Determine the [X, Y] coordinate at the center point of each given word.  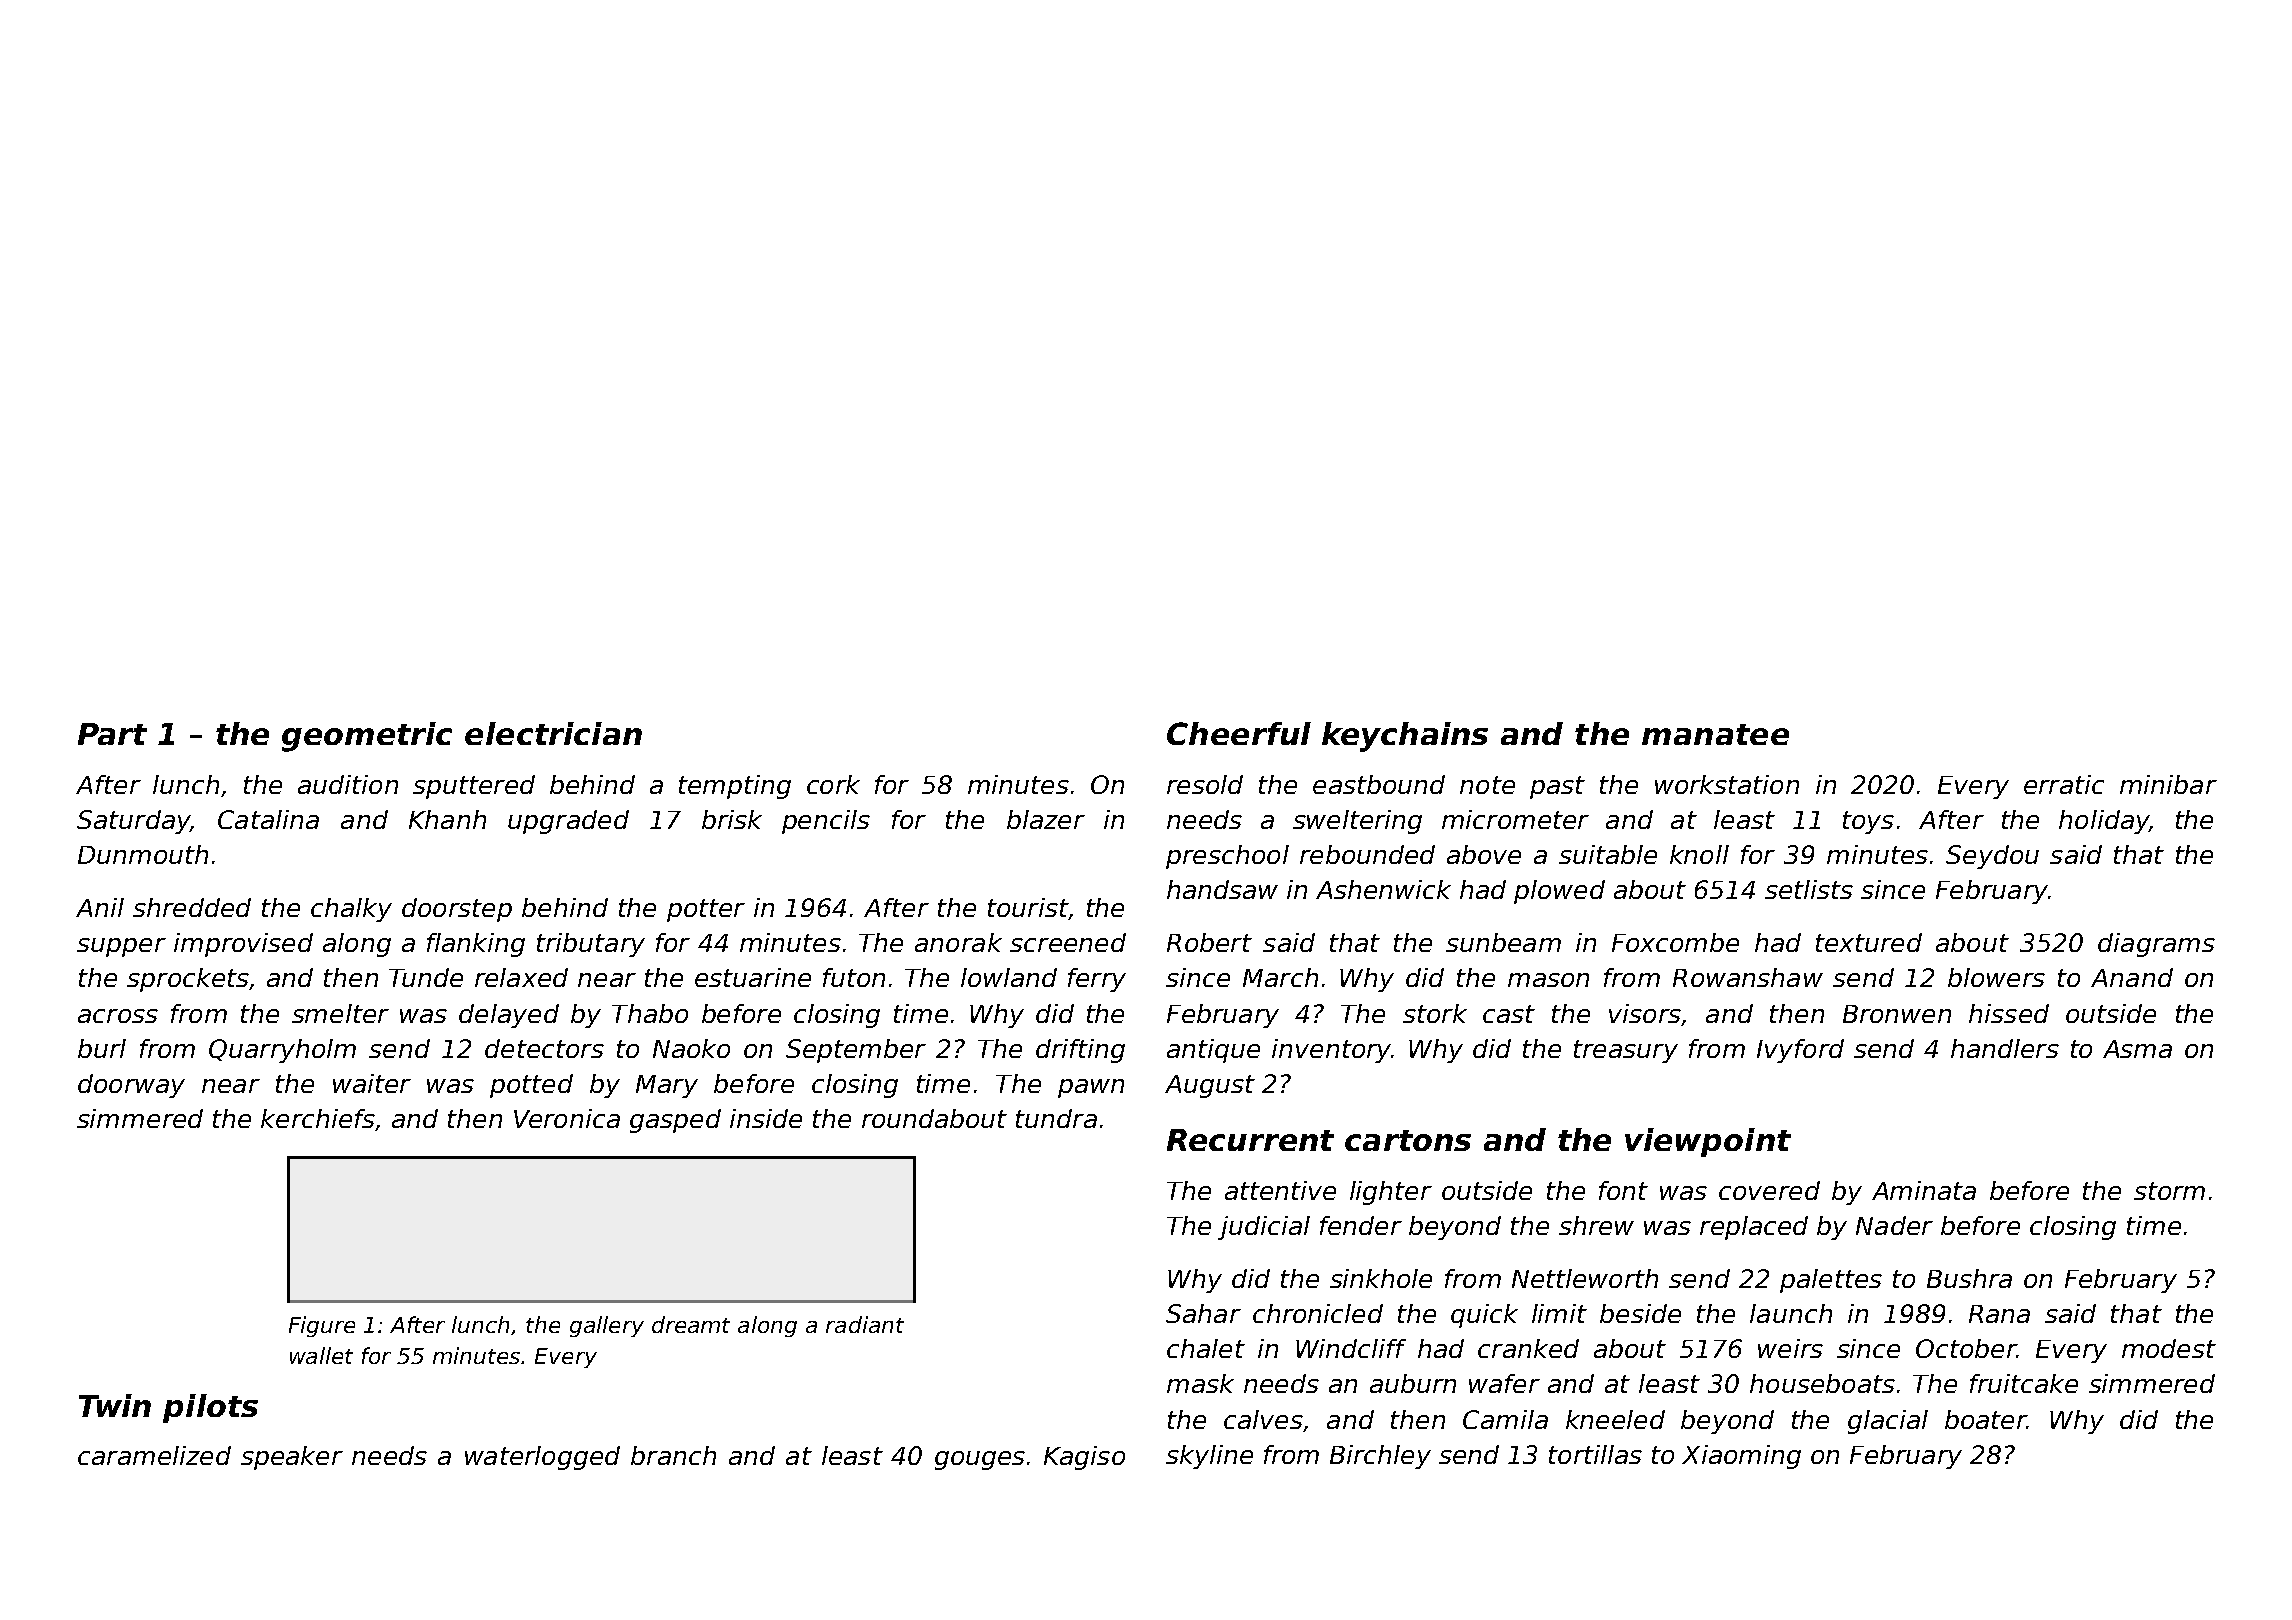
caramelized [154, 1455]
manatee [1715, 734]
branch [673, 1455]
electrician [553, 733]
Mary [667, 1086]
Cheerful [1239, 733]
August [1210, 1086]
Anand [2132, 977]
